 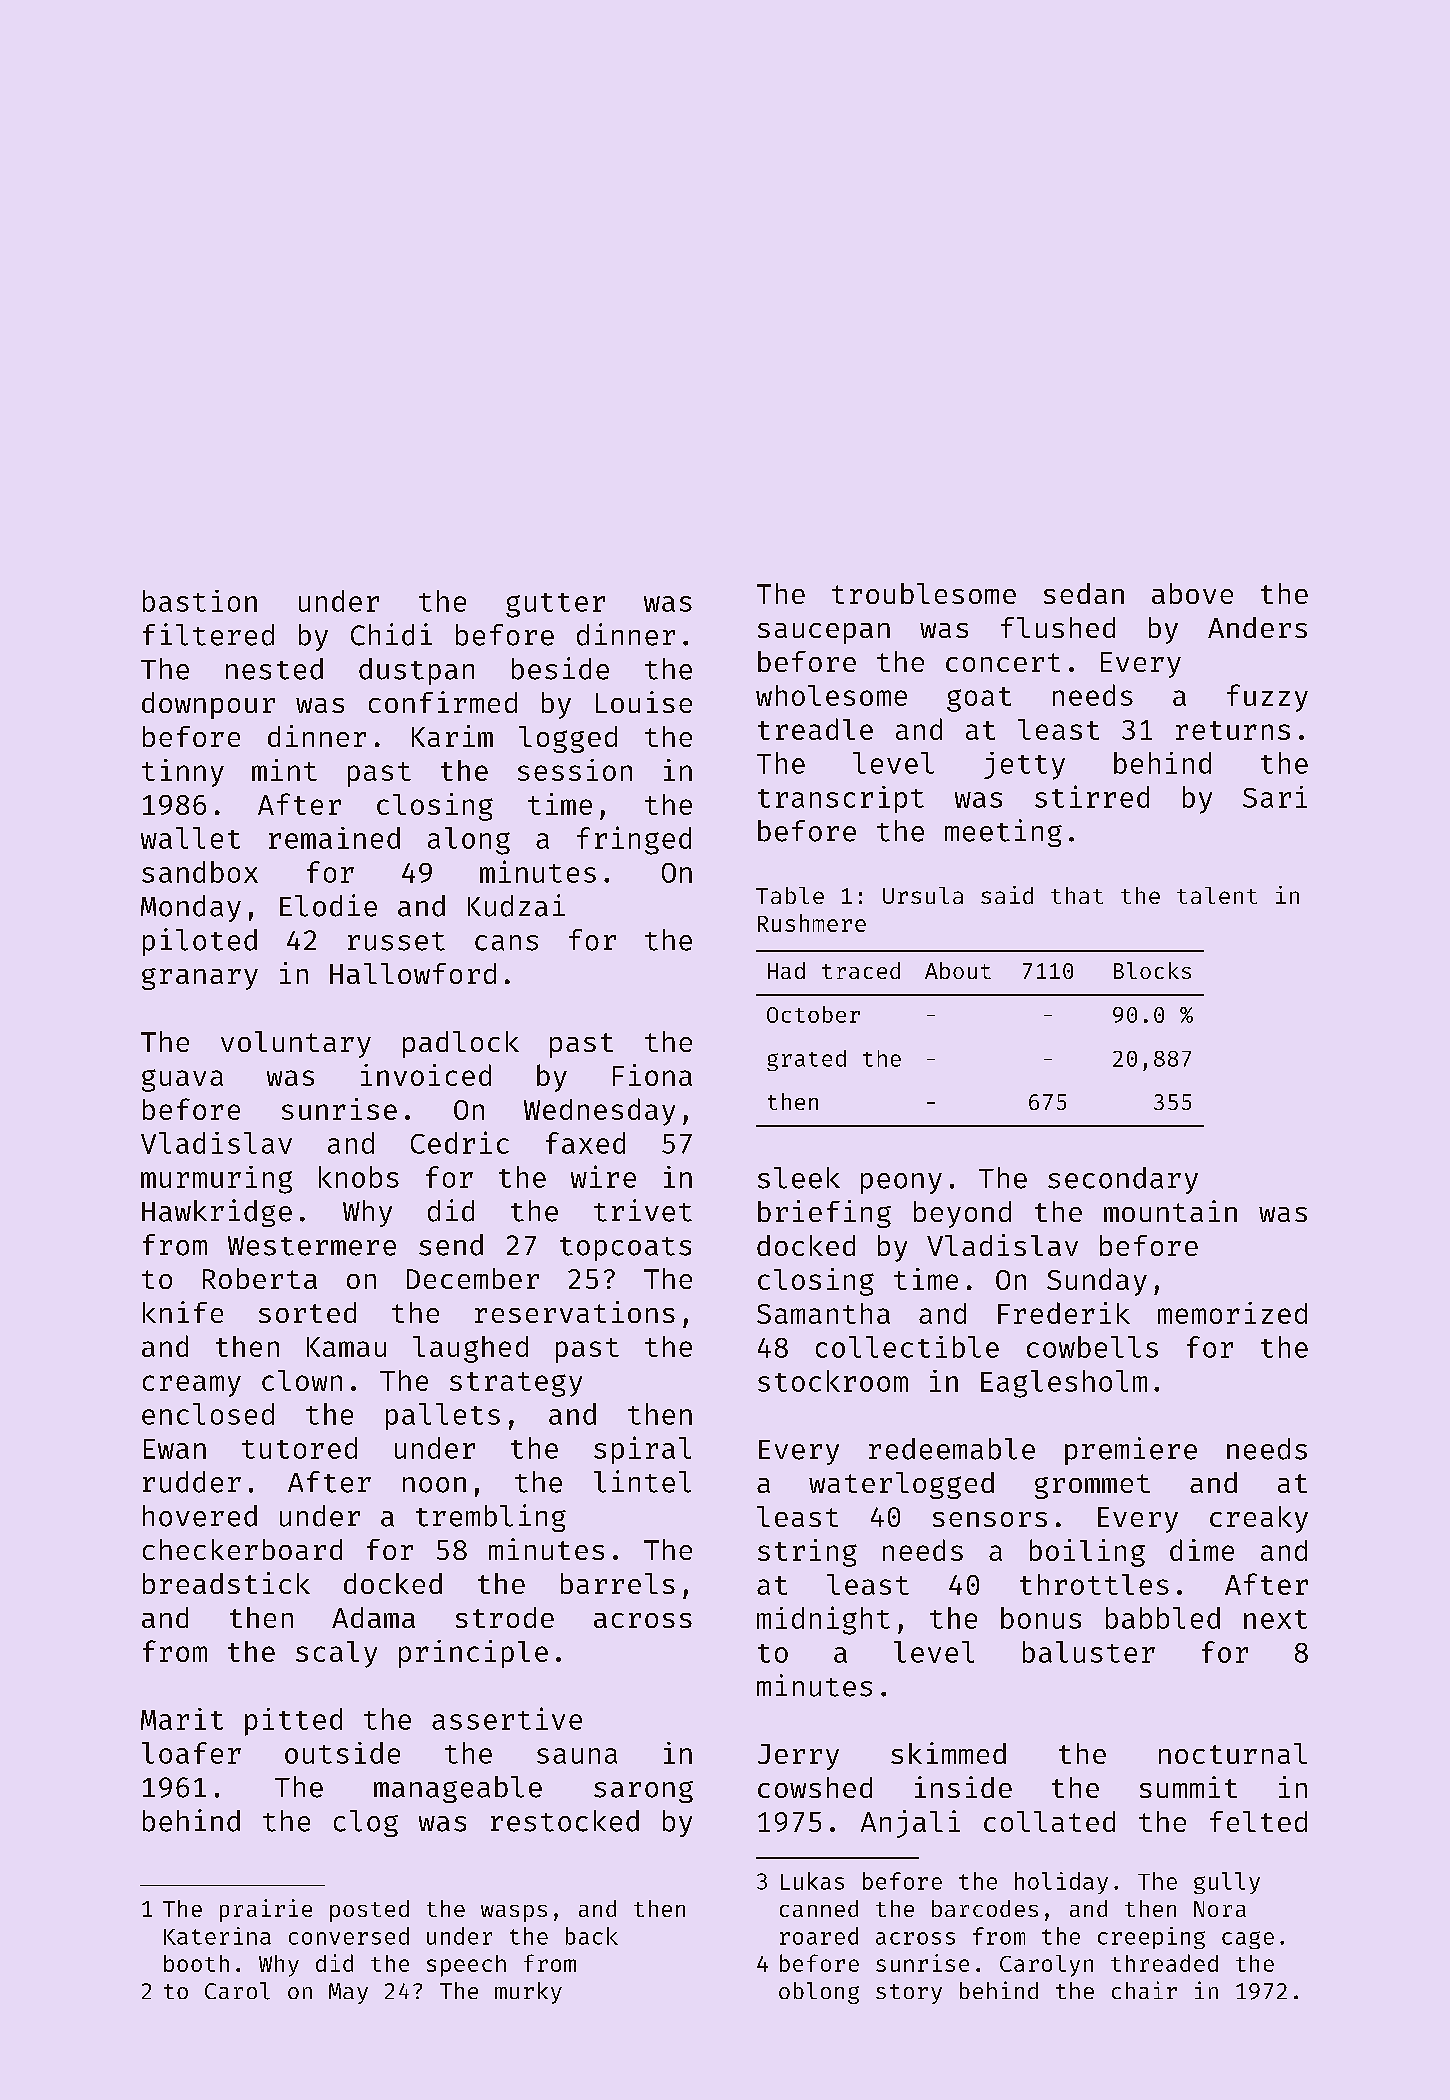 What do you see at coordinates (1144, 1990) in the screenshot?
I see `chair` at bounding box center [1144, 1990].
